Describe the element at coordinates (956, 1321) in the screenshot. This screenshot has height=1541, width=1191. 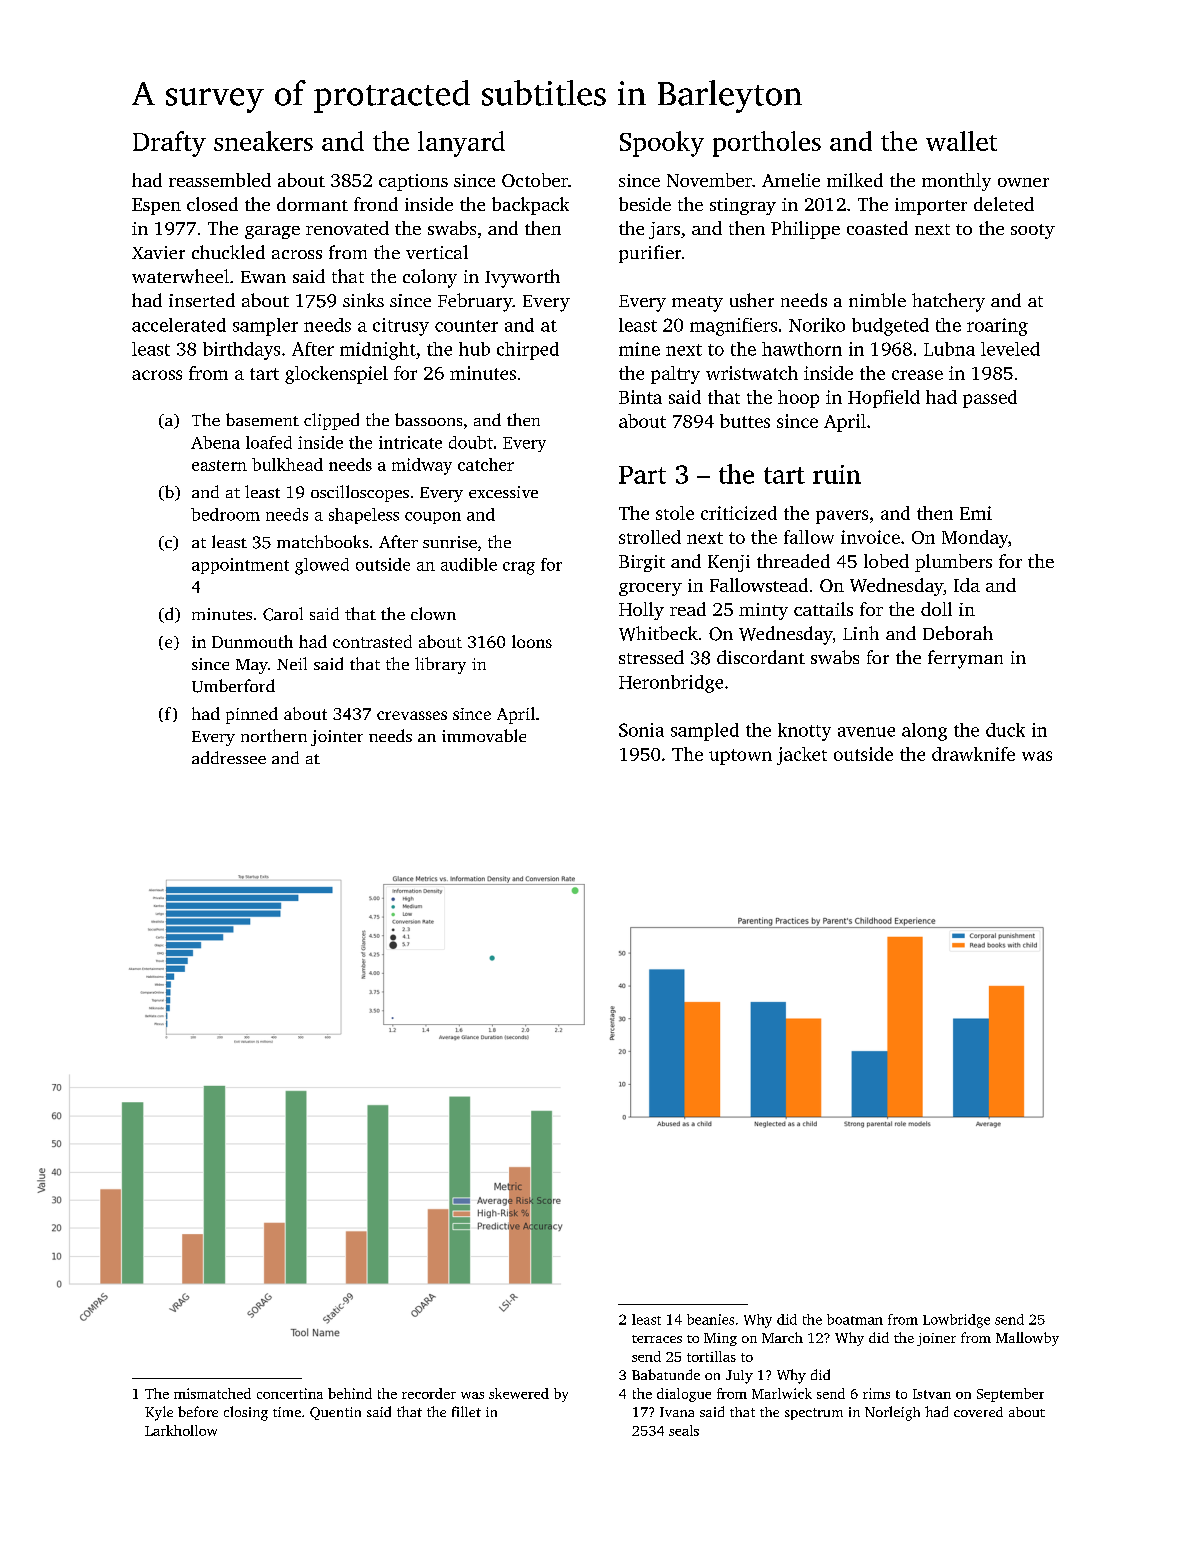
I see `Lowbridge` at that location.
